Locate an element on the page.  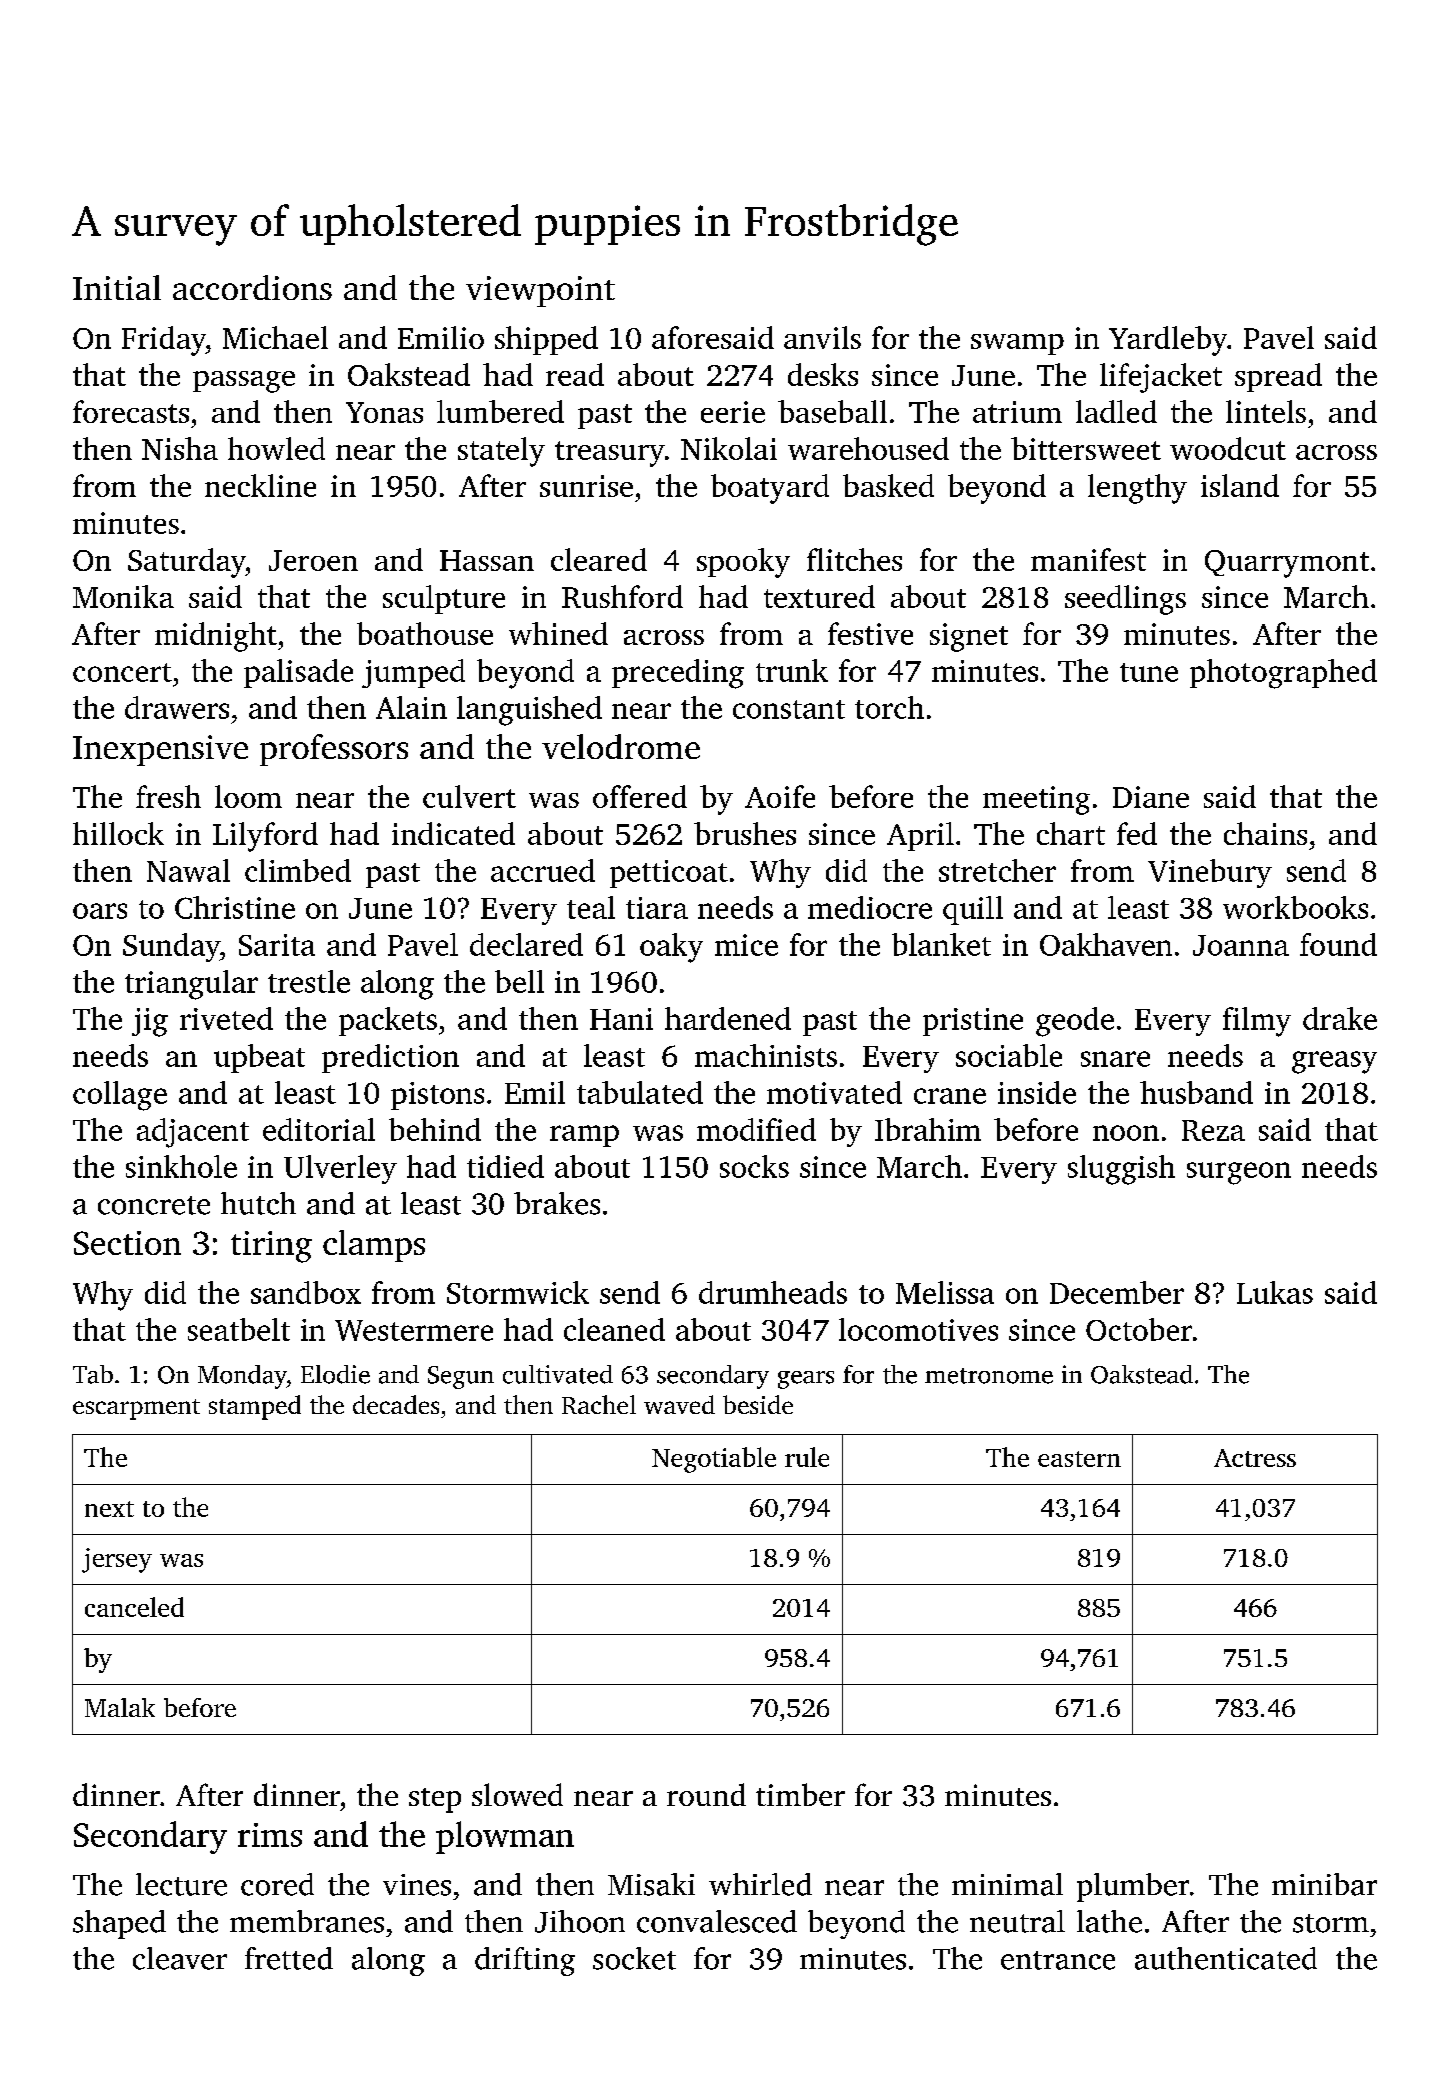
culvert is located at coordinates (469, 796).
